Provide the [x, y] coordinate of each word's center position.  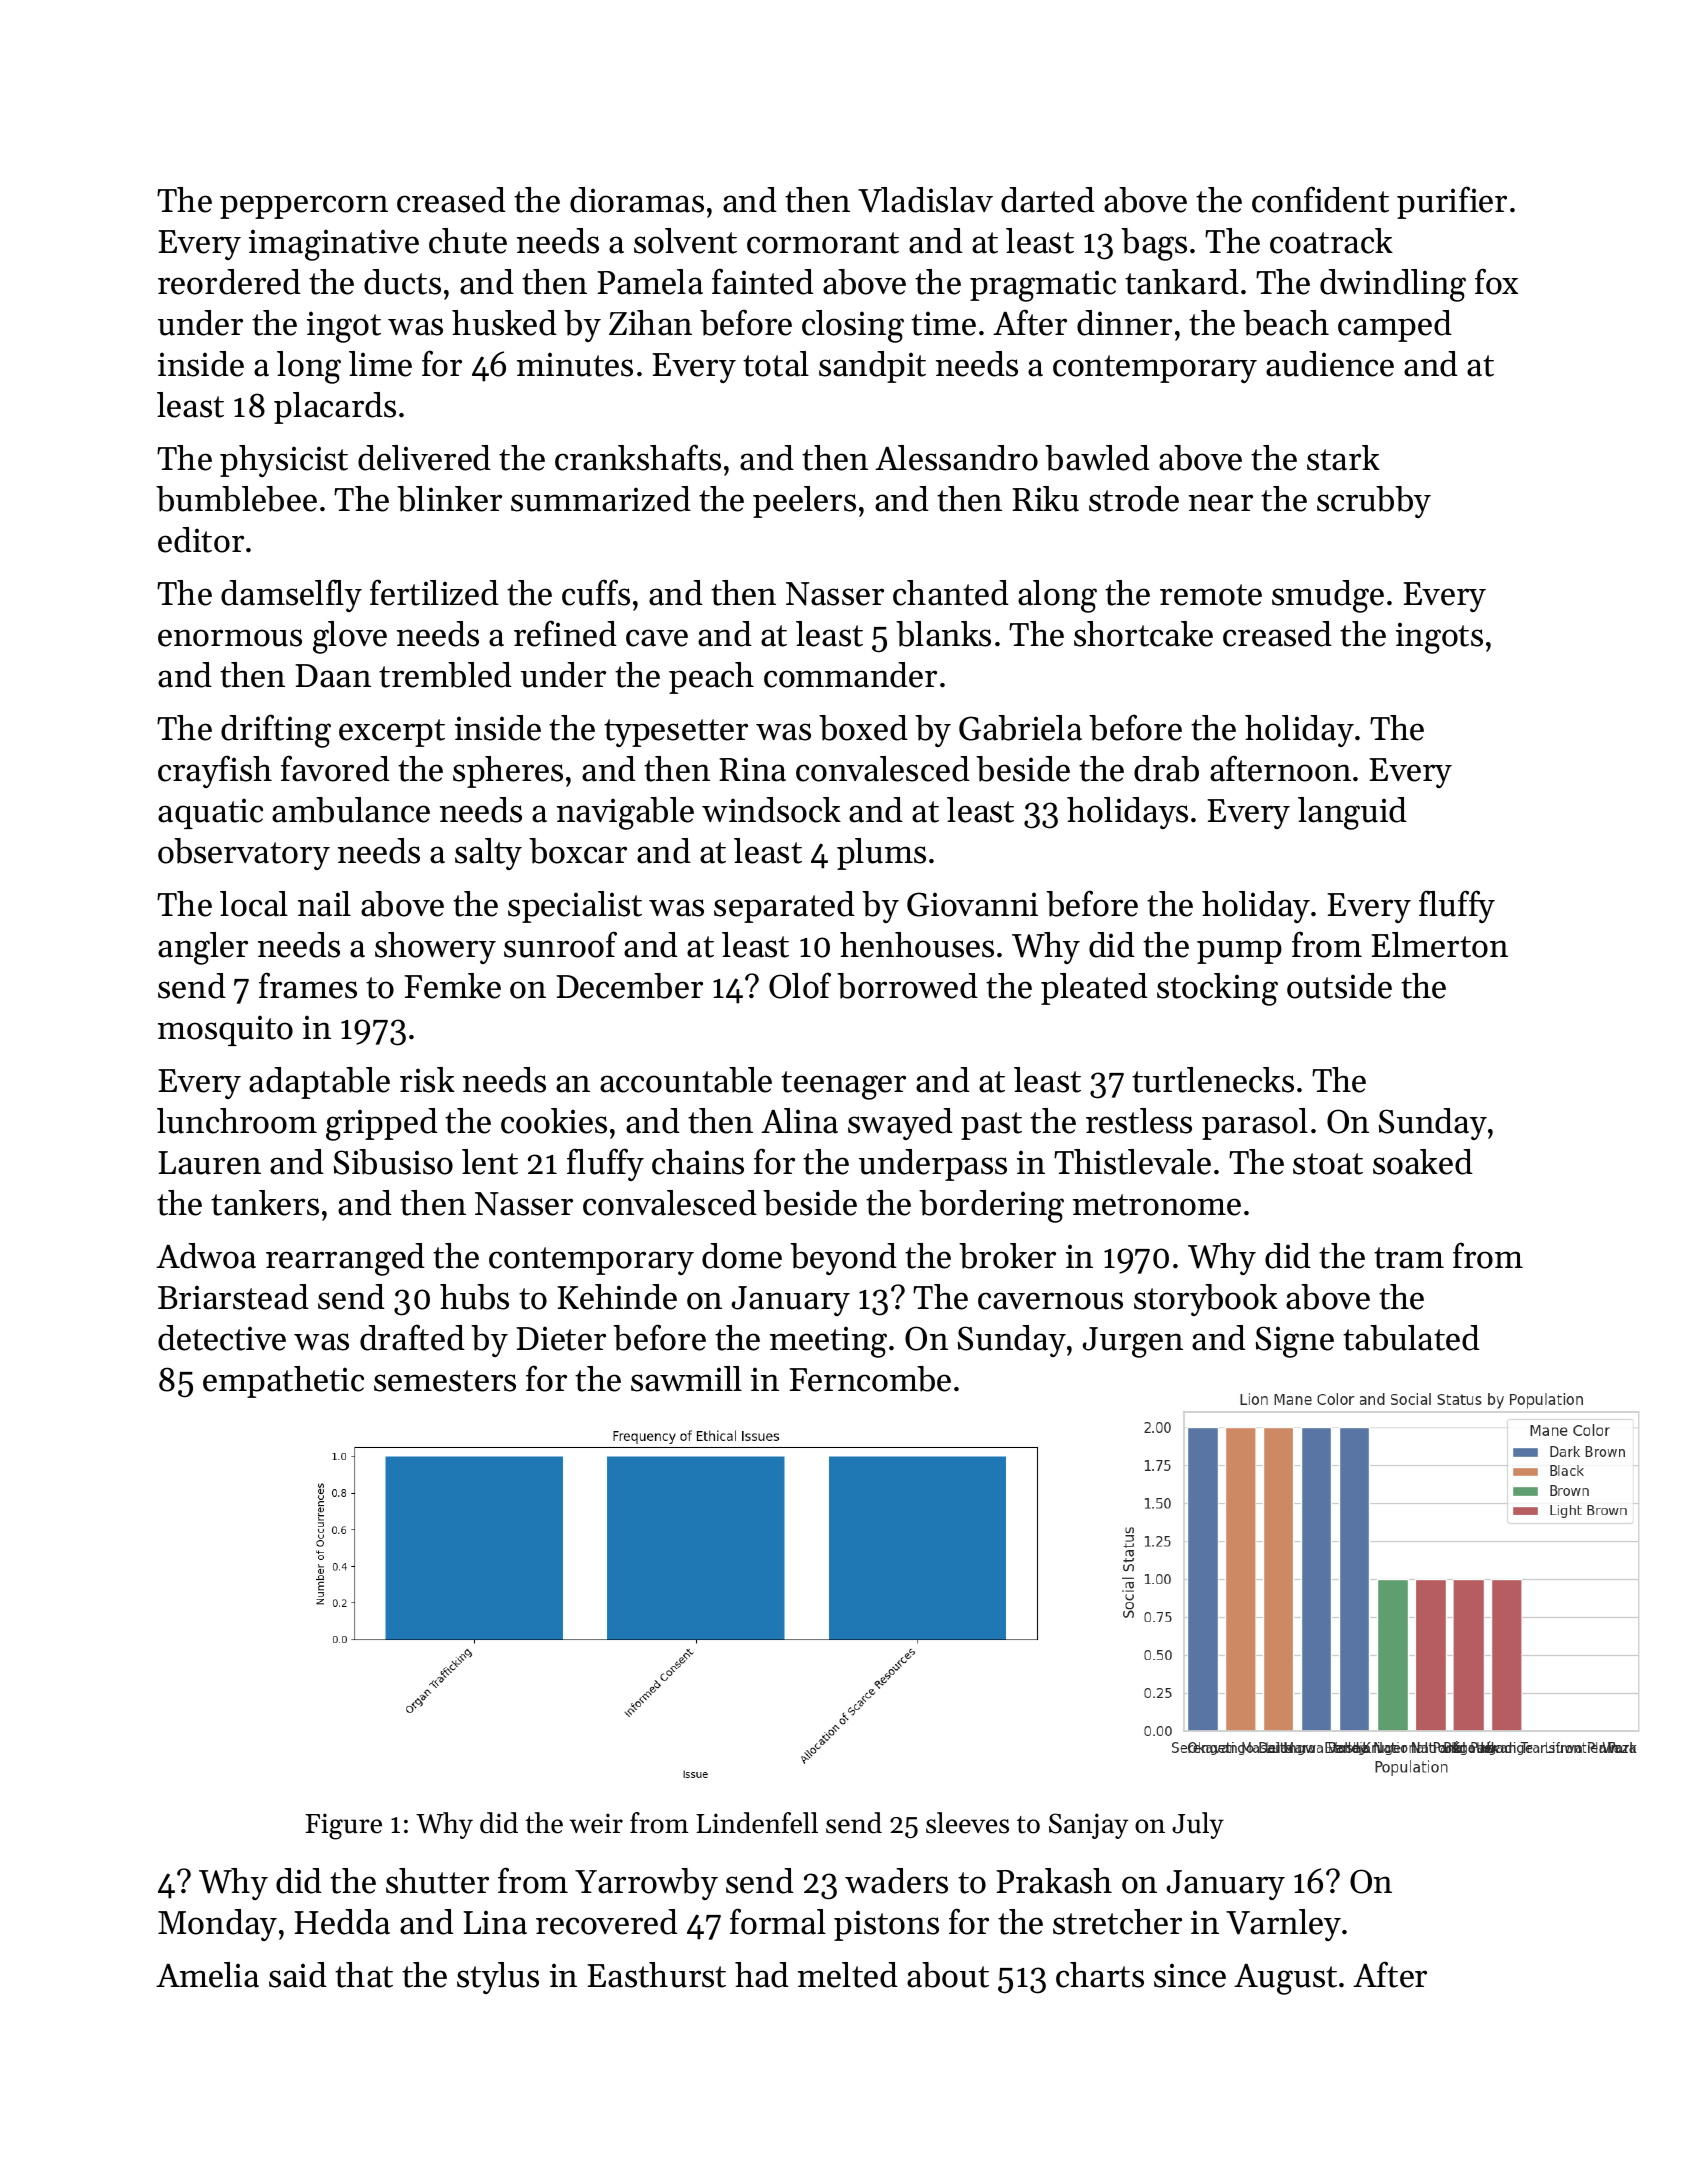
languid [1352, 813]
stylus [498, 1978]
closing [853, 326]
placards [335, 408]
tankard [1182, 282]
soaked [1423, 1162]
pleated [1094, 989]
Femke [452, 986]
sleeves [967, 1823]
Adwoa [206, 1256]
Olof [800, 985]
